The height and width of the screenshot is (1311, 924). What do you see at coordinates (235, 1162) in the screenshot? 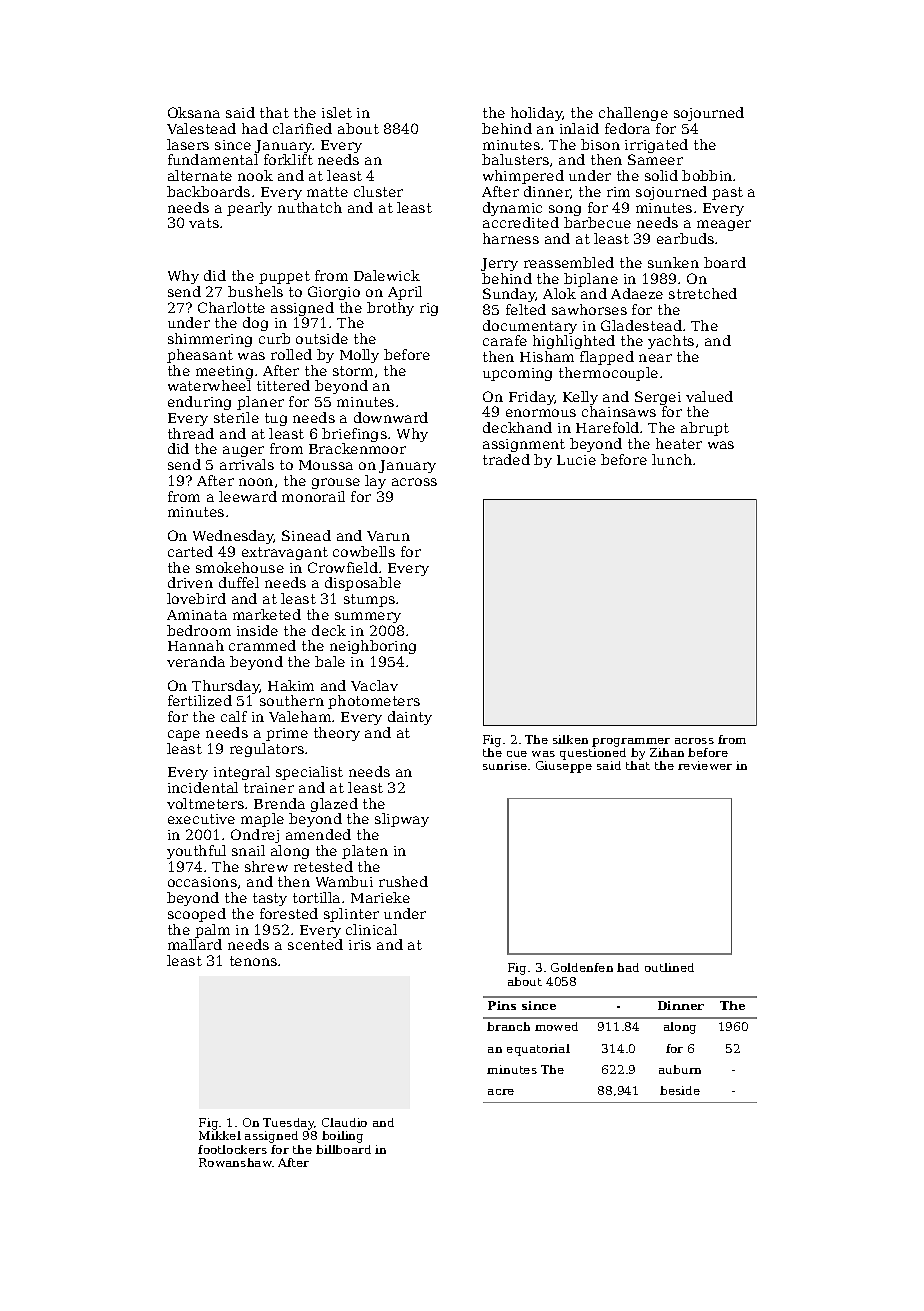
I see `Rowanshaw` at bounding box center [235, 1162].
